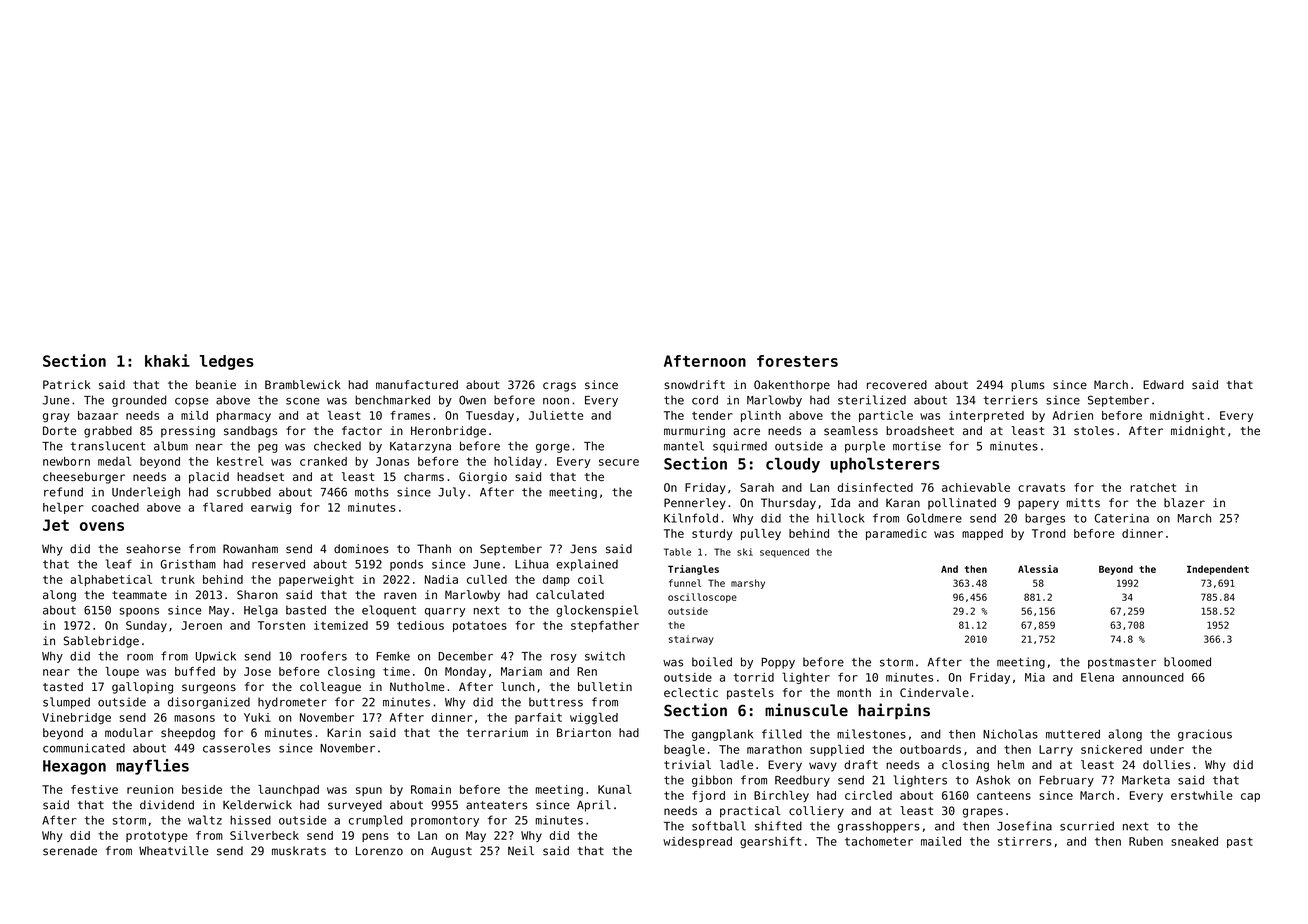 This screenshot has width=1308, height=924. Describe the element at coordinates (1218, 570) in the screenshot. I see `Independent` at that location.
